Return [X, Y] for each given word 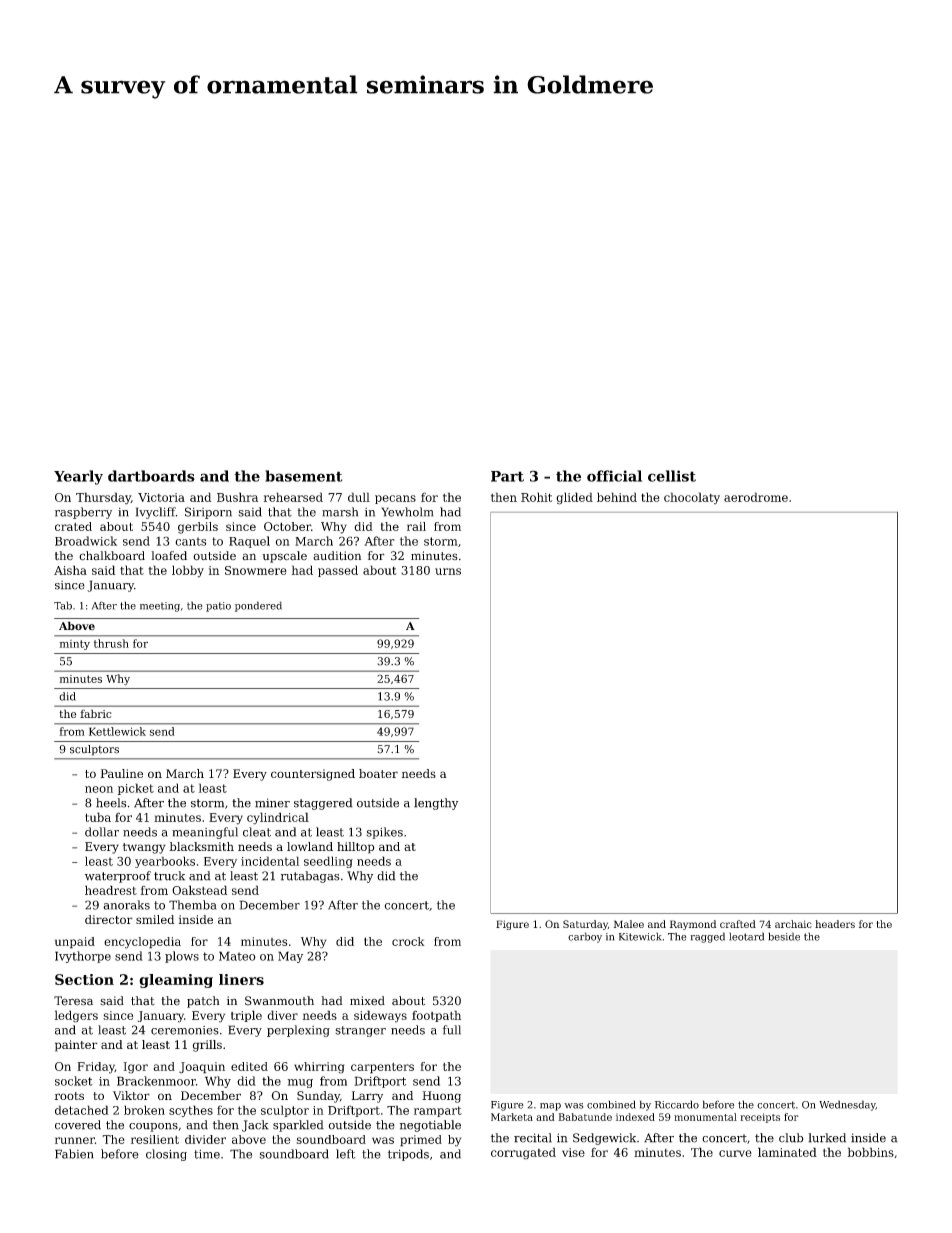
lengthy [436, 804]
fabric [96, 713]
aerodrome [756, 497]
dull [359, 497]
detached [82, 1110]
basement [303, 476]
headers [835, 924]
